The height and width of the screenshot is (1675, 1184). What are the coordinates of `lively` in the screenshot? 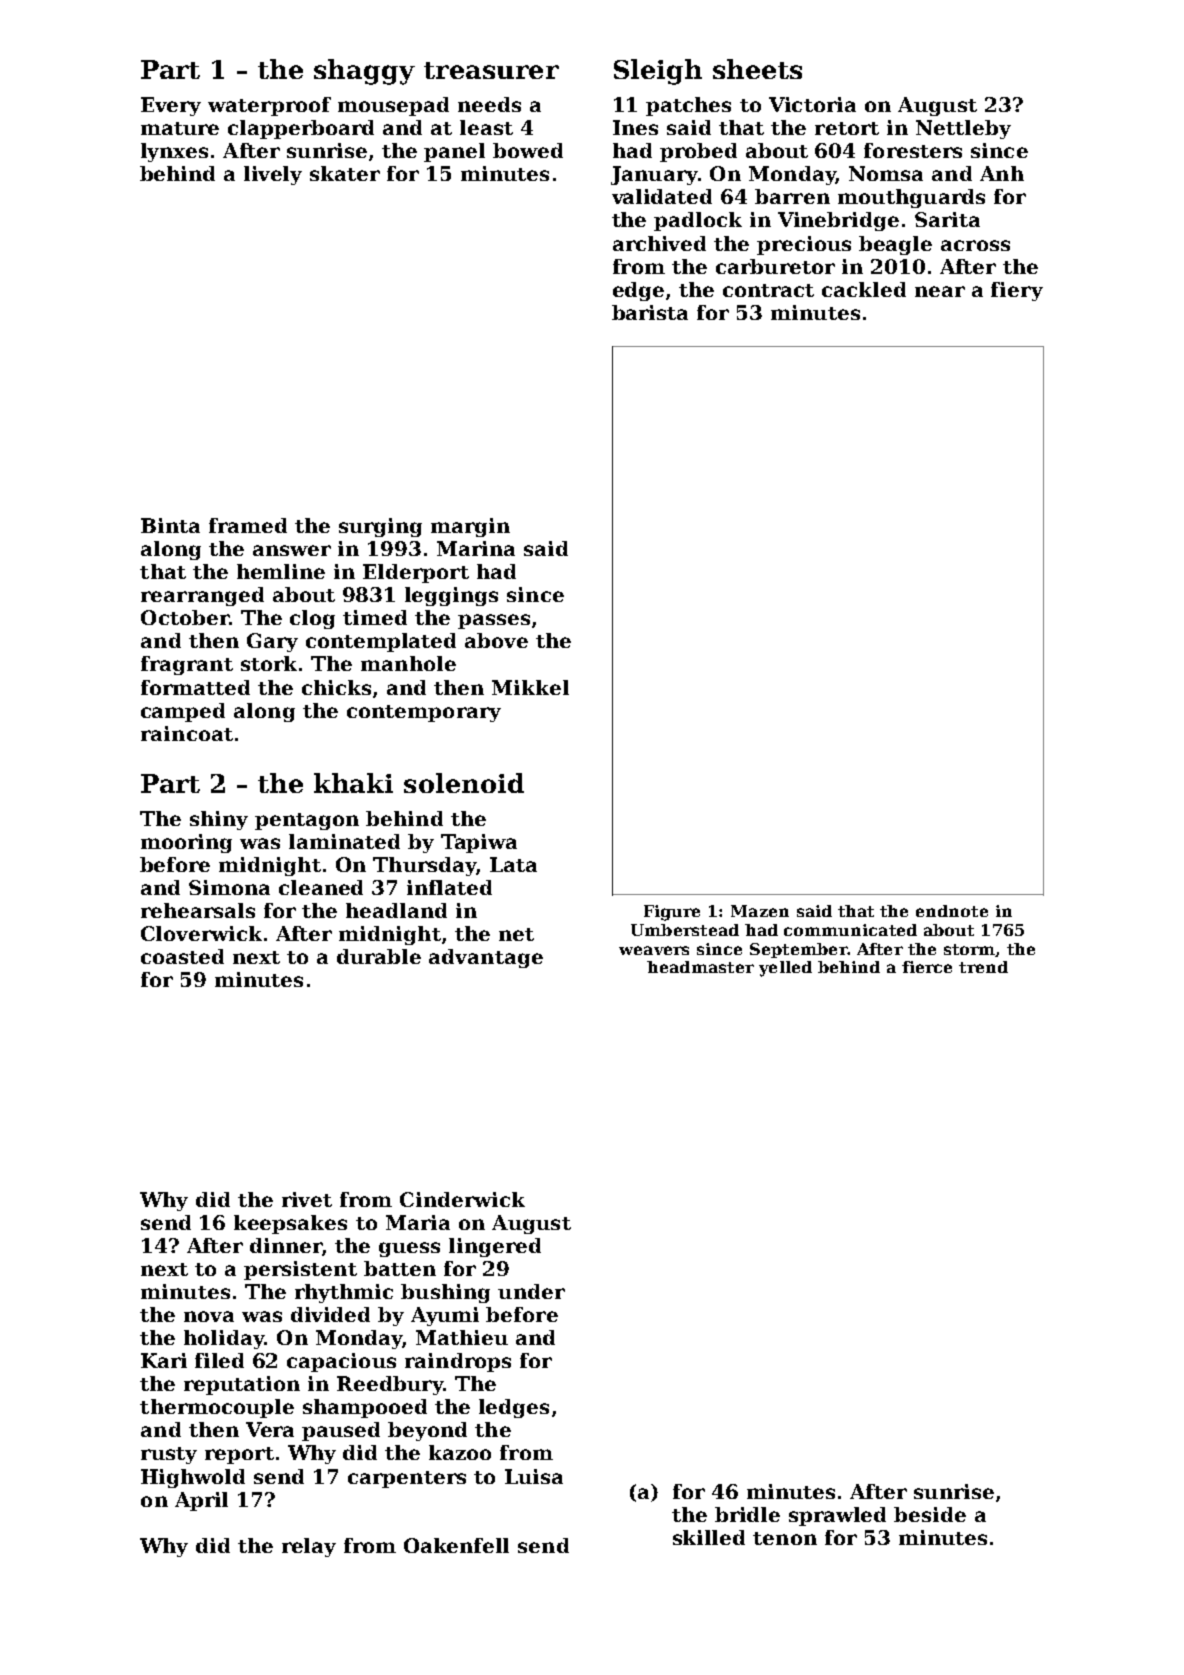 It's located at (273, 175).
